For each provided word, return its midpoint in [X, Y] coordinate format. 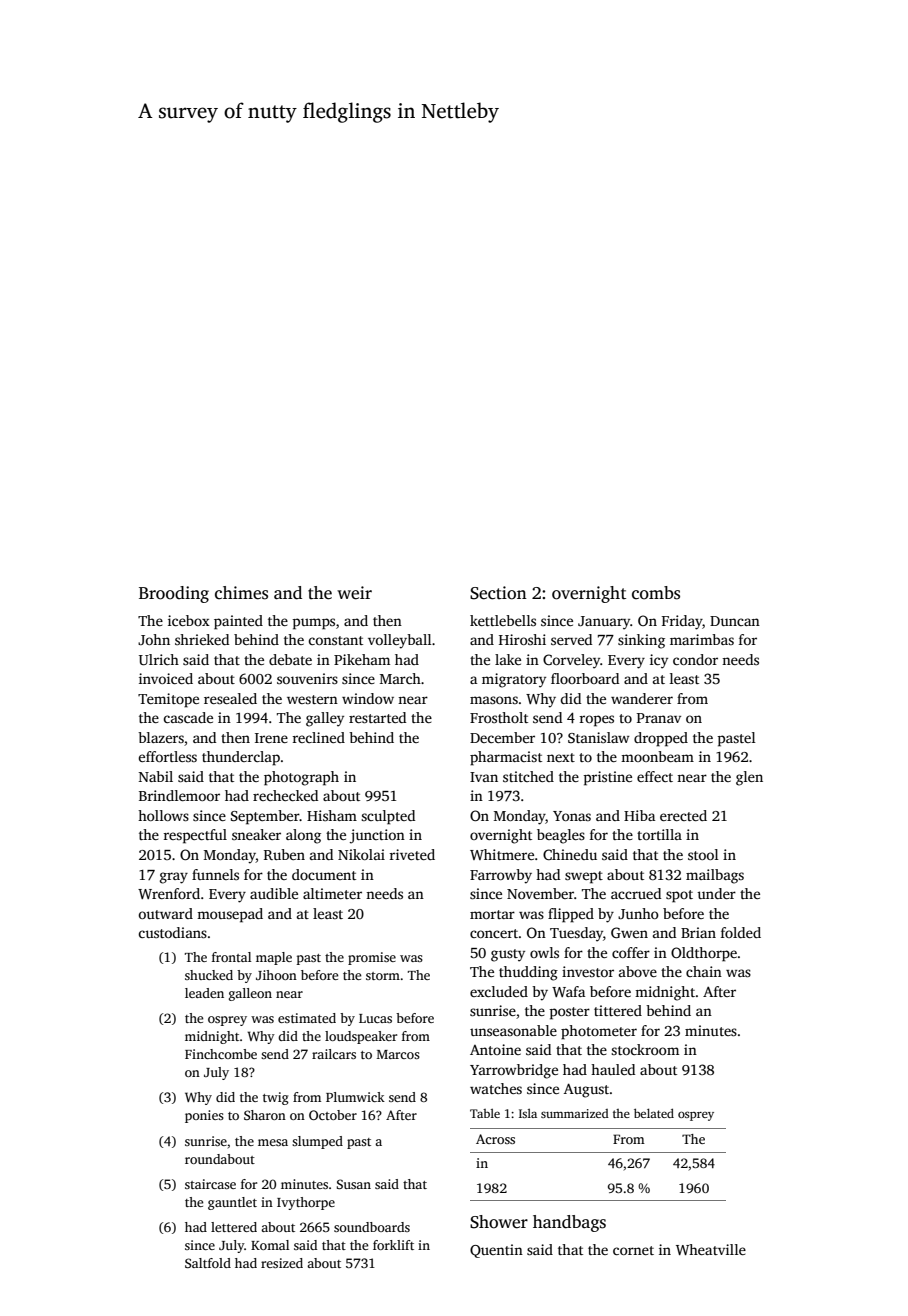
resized [282, 1263]
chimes [241, 593]
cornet [633, 1250]
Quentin [496, 1251]
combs [656, 593]
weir [354, 593]
